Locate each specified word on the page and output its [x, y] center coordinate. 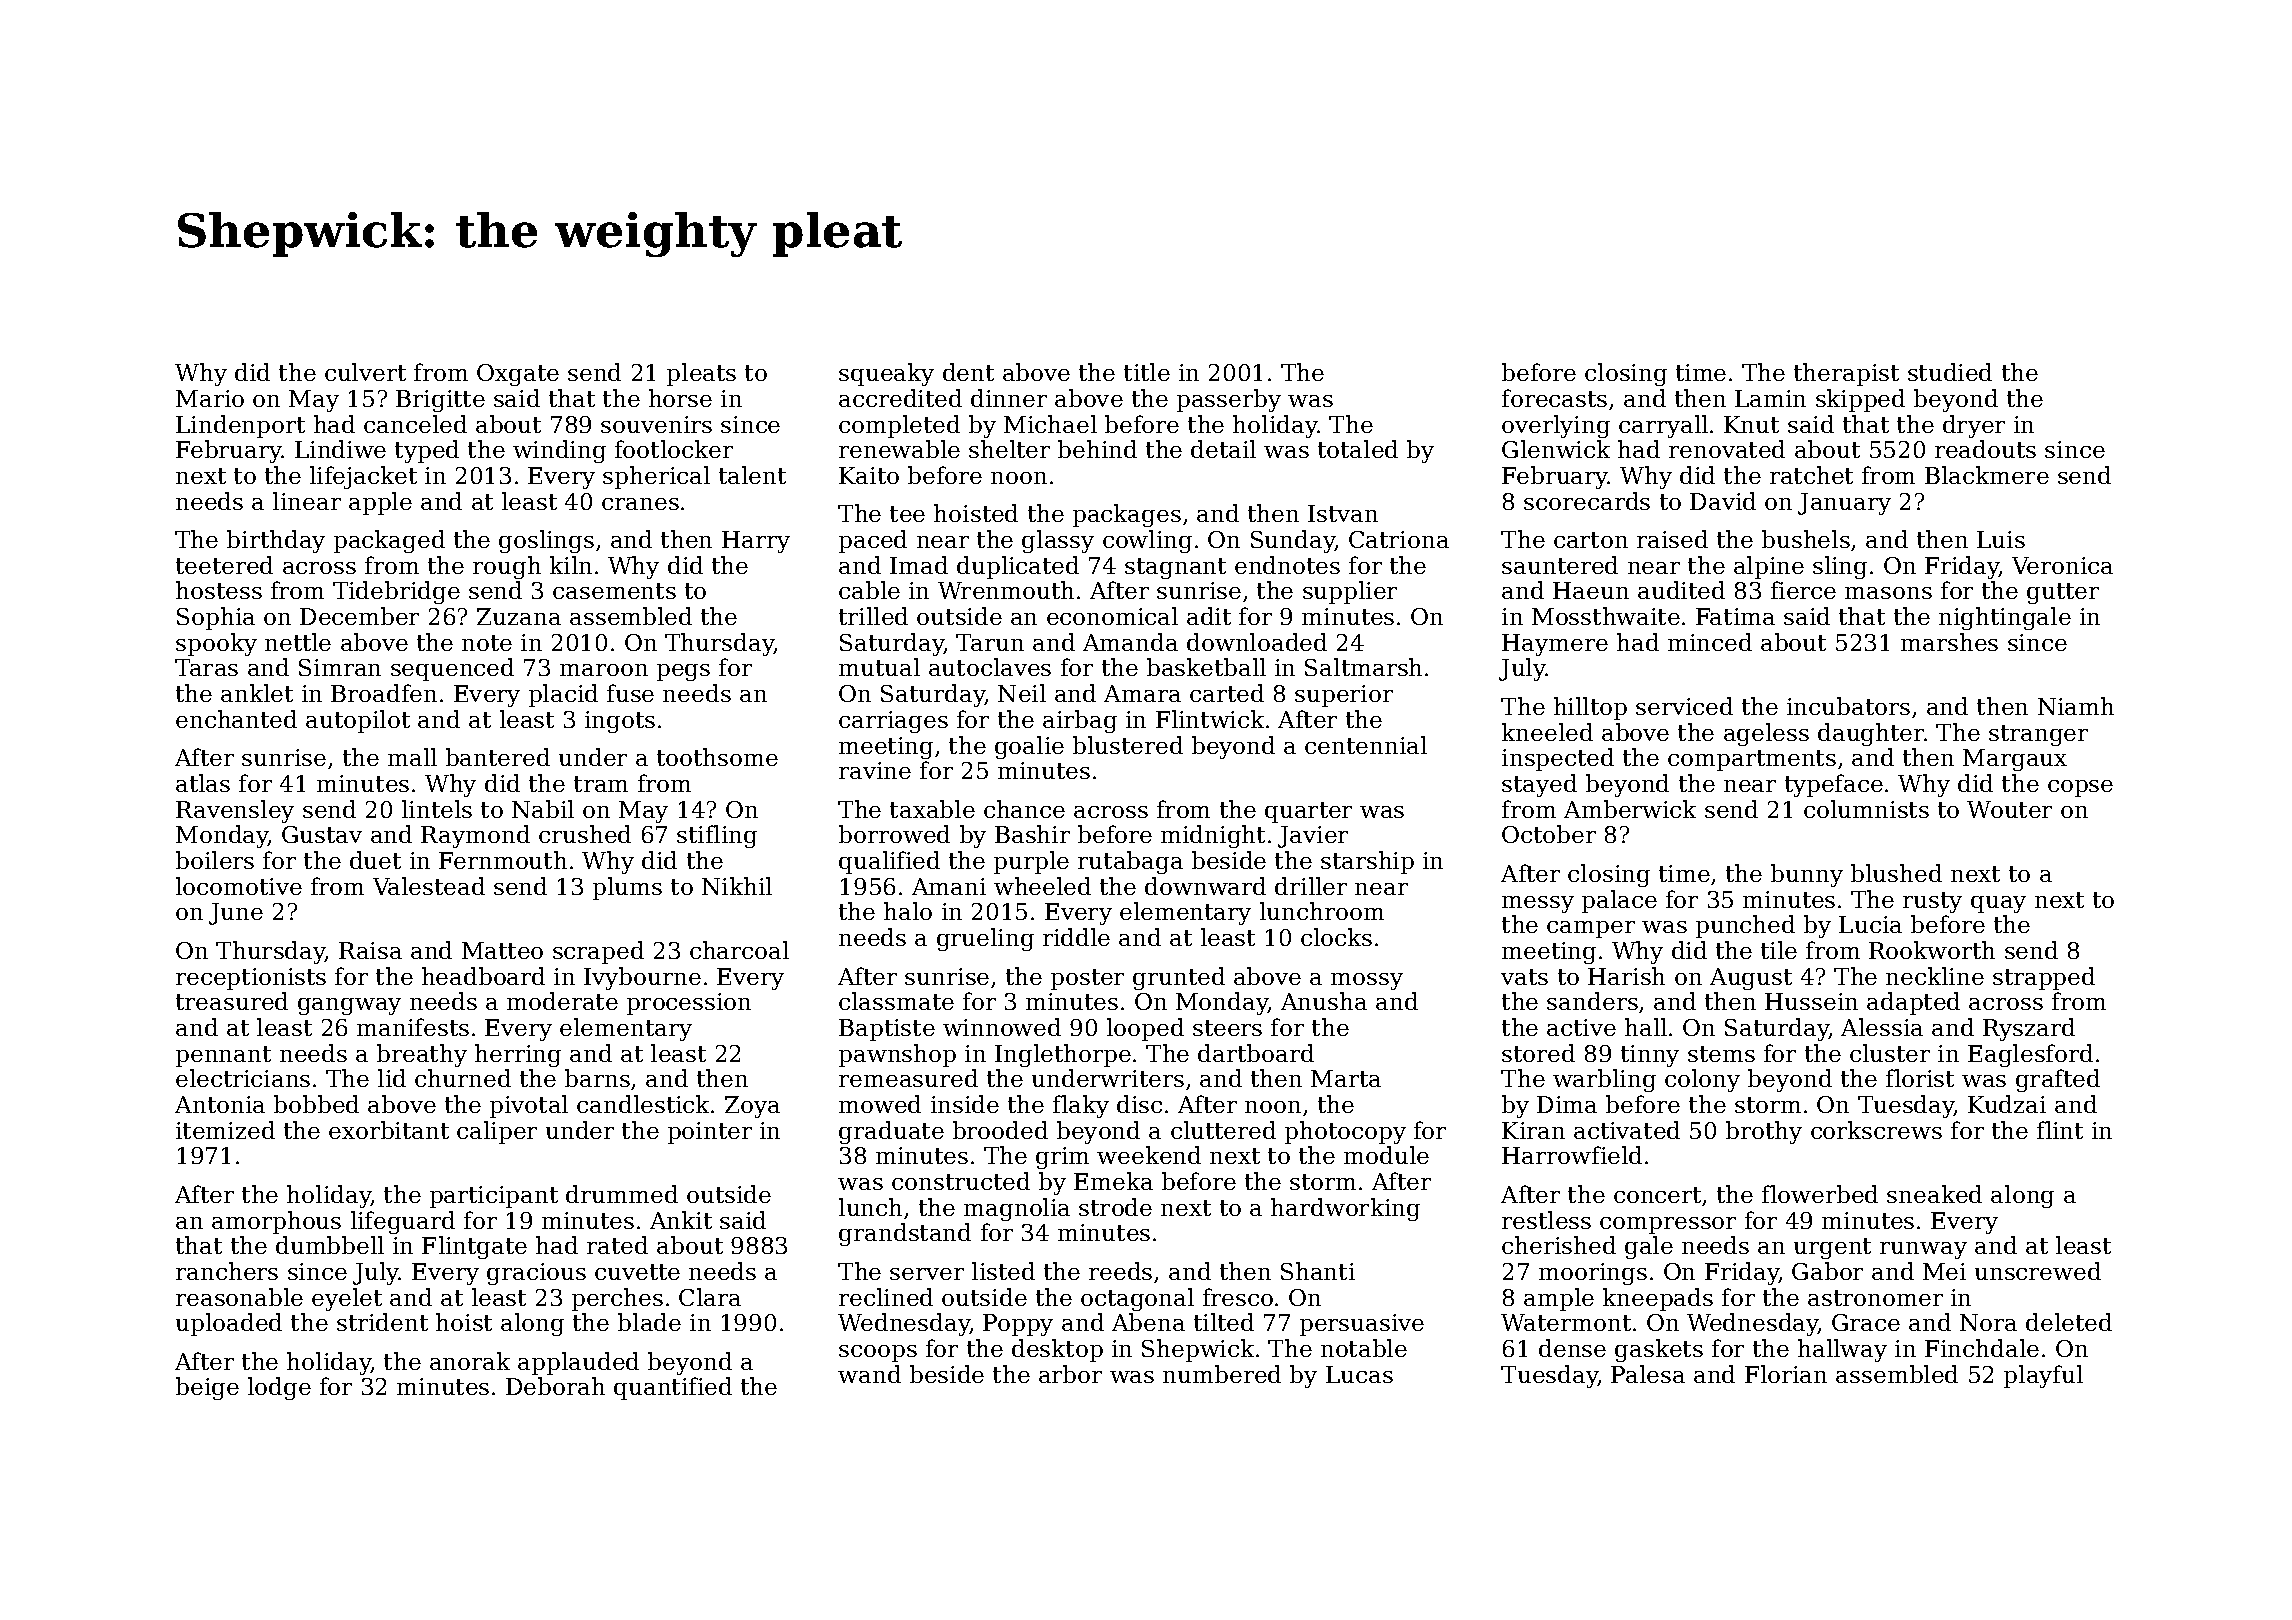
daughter [1871, 734]
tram [601, 784]
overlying [1556, 426]
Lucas [1359, 1374]
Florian [1786, 1374]
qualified [889, 862]
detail [1223, 449]
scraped [598, 952]
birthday [276, 541]
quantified [673, 1388]
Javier [1313, 837]
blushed [1896, 873]
